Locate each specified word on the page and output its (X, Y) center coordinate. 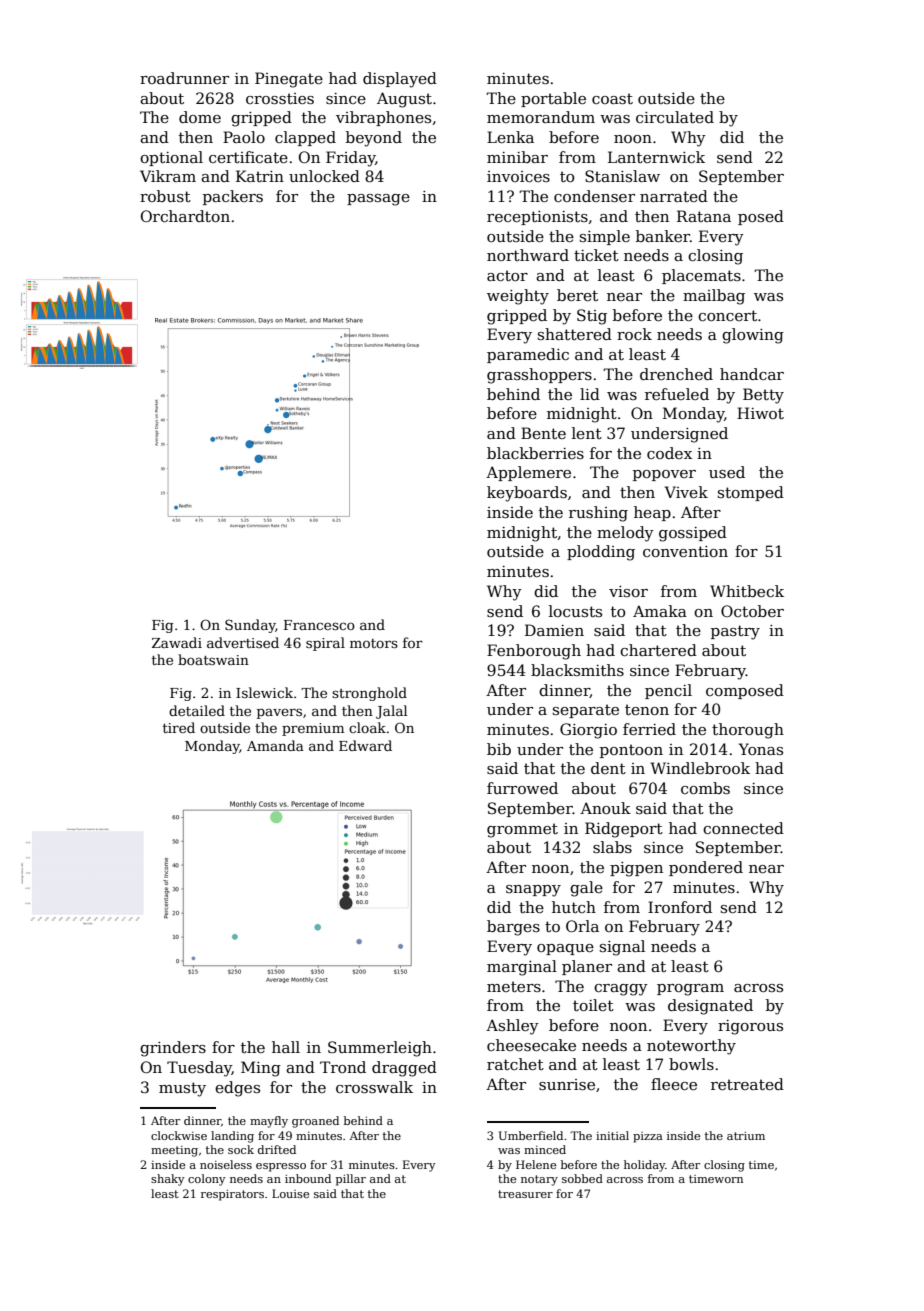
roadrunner (184, 78)
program (690, 990)
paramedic (528, 355)
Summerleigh (380, 1049)
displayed (400, 80)
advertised (243, 642)
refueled (677, 394)
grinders (173, 1049)
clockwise (179, 1135)
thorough (748, 731)
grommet (522, 830)
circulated (675, 117)
